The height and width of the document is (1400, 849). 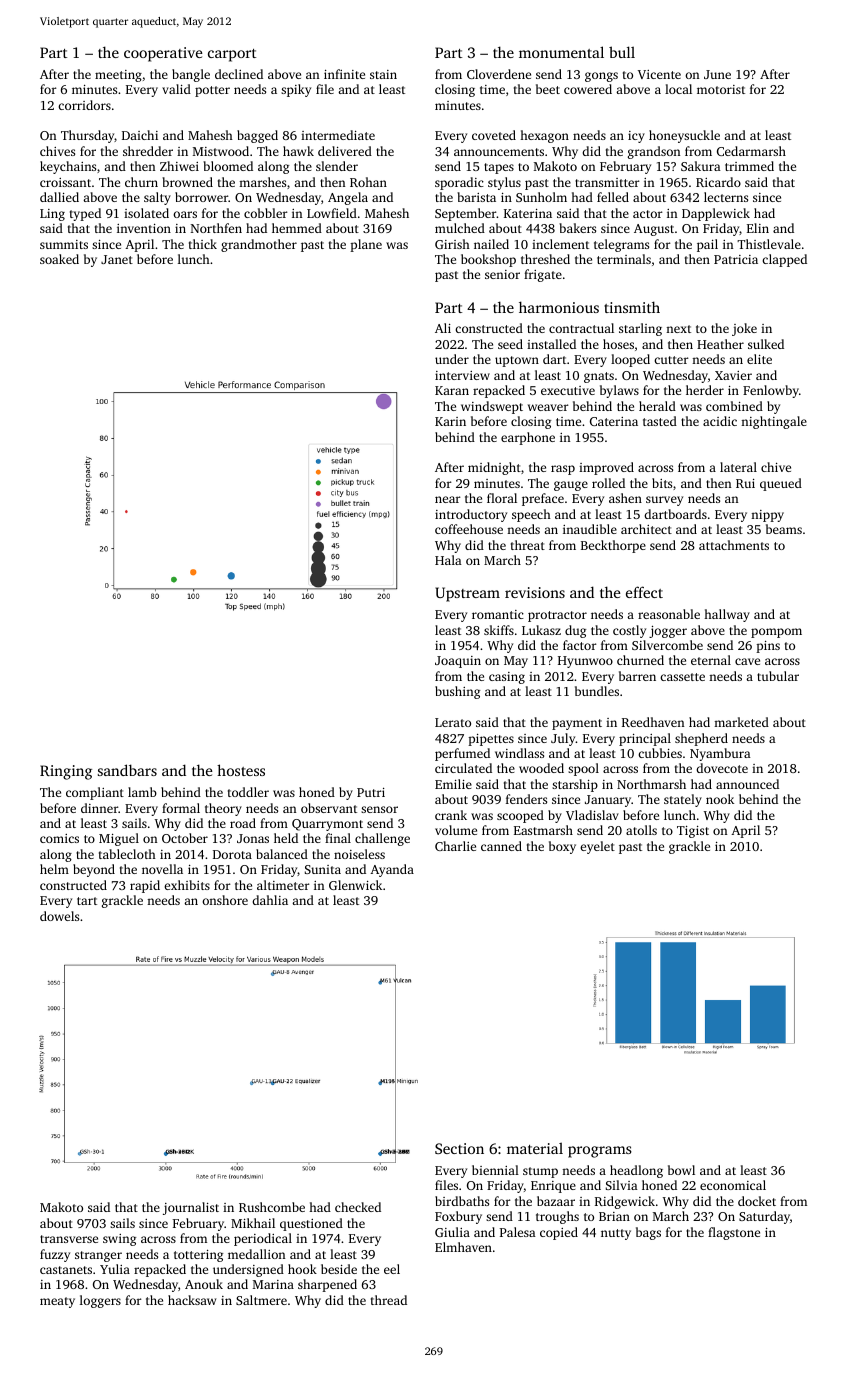 I want to click on beams, so click(x=784, y=529).
